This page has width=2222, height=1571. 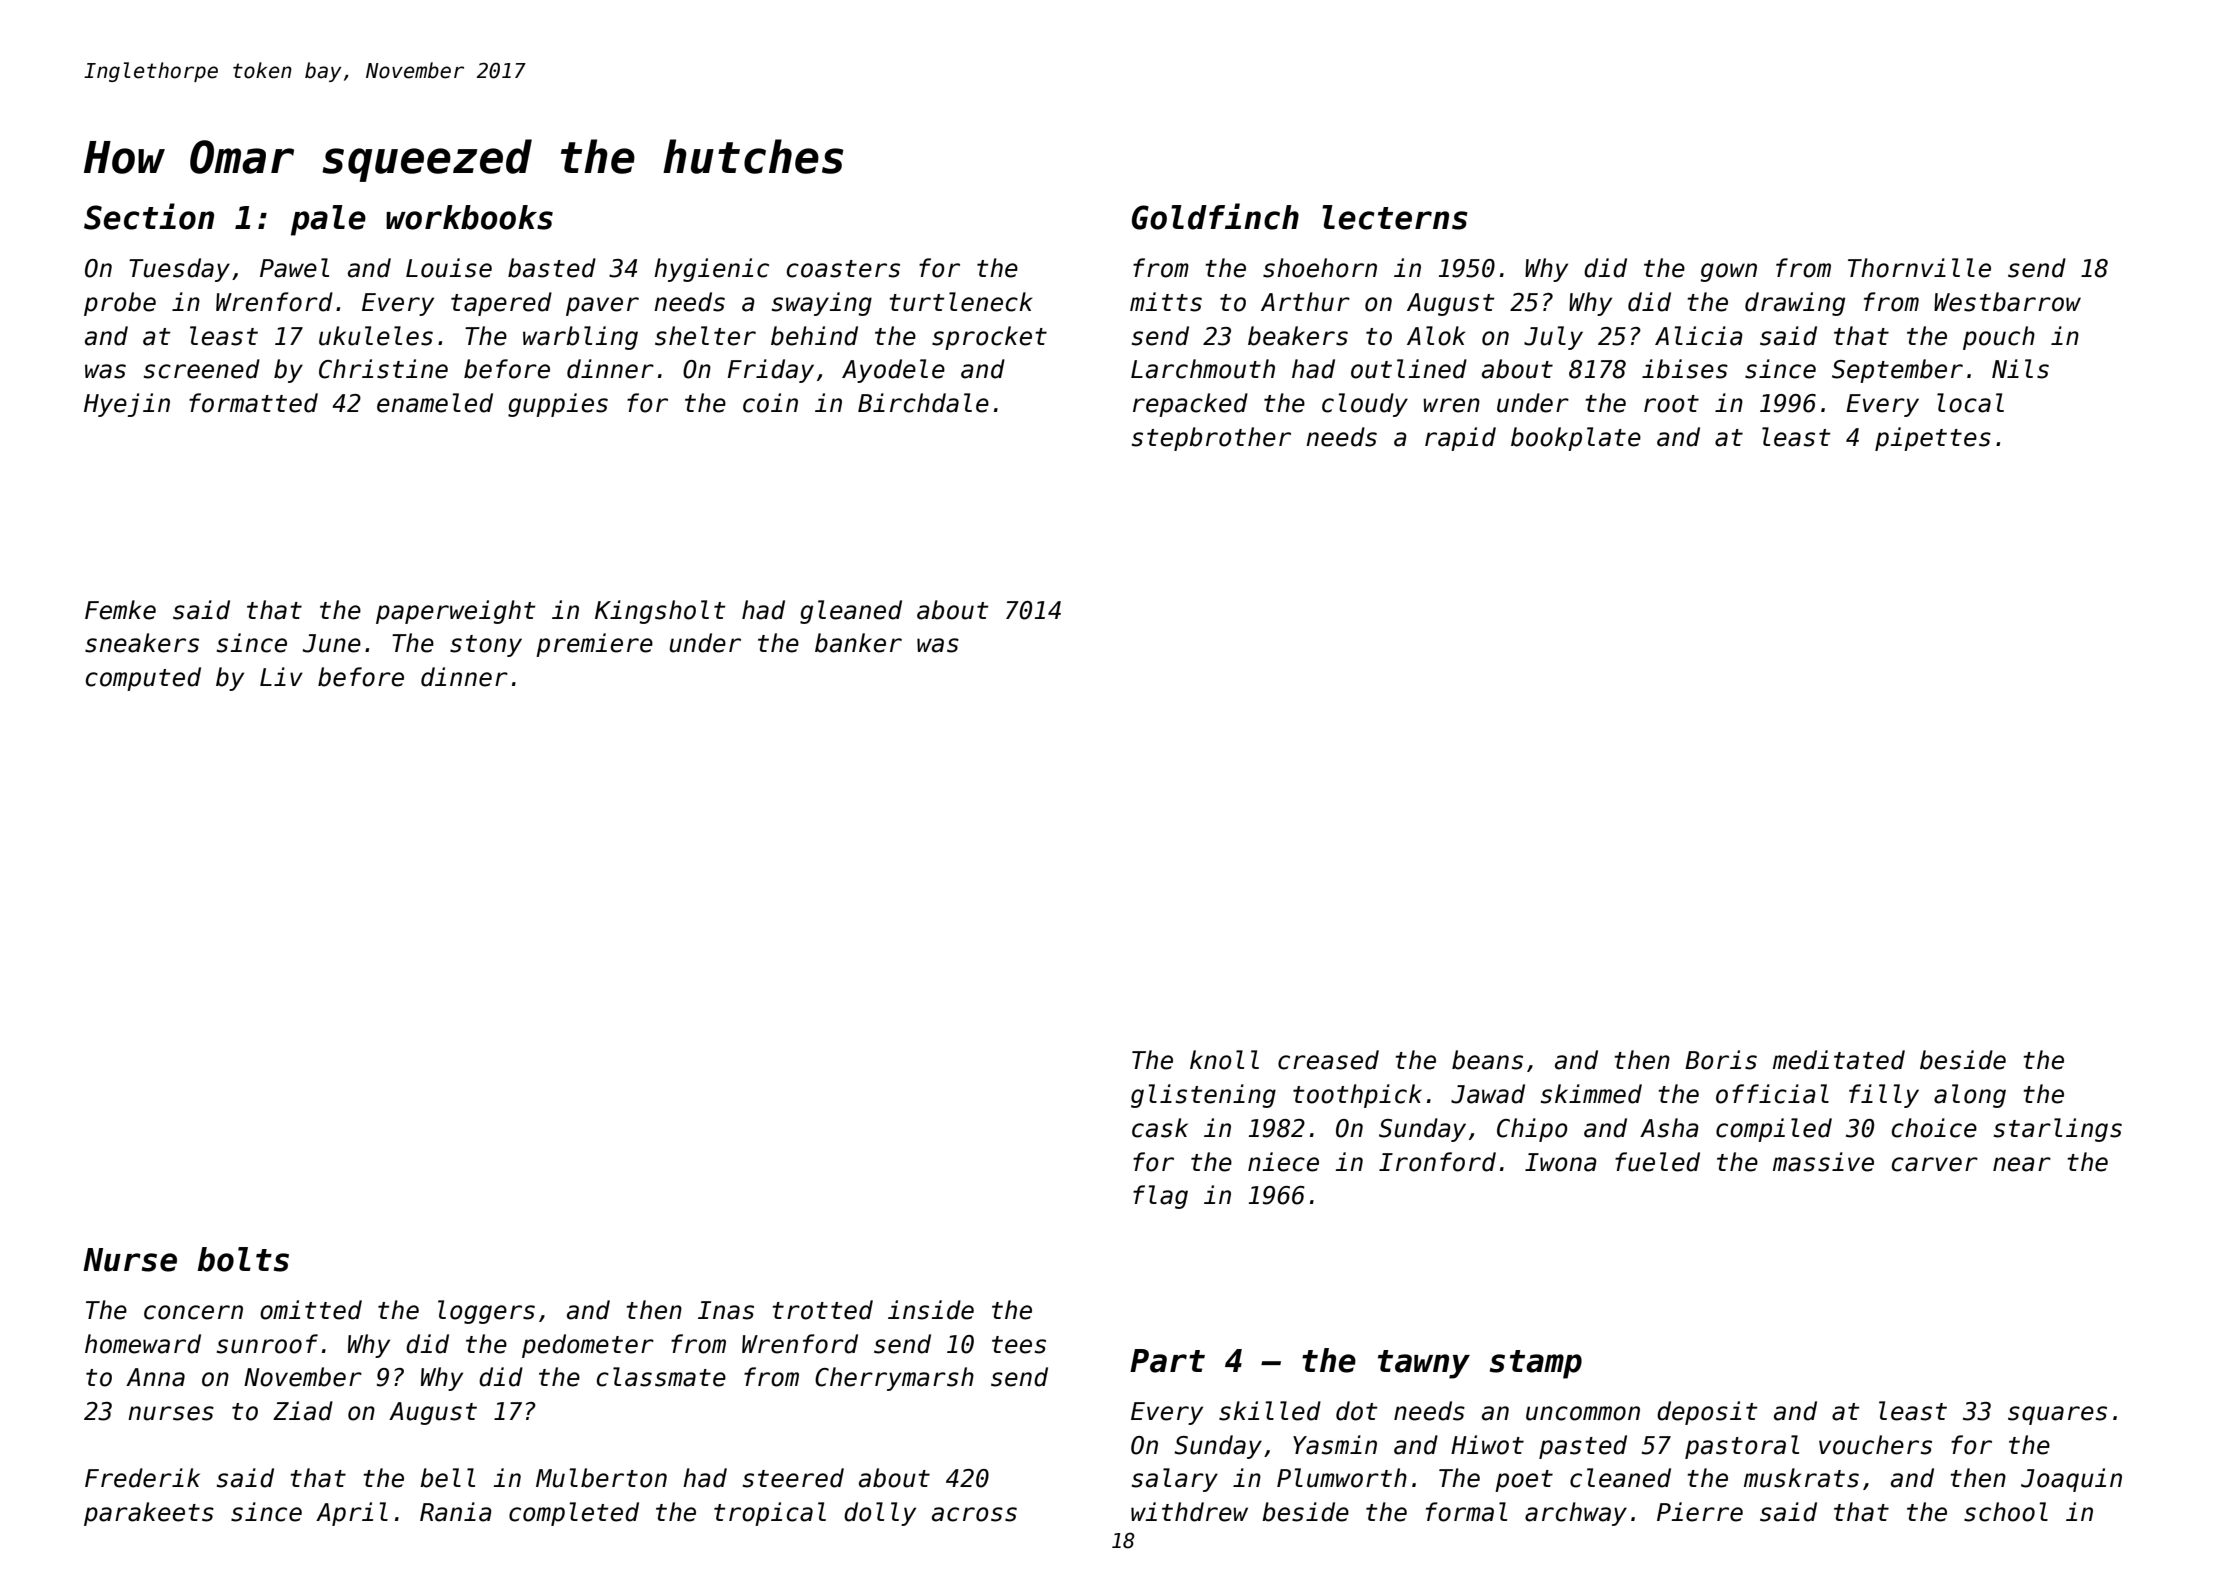 What do you see at coordinates (843, 269) in the page?
I see `coasters` at bounding box center [843, 269].
